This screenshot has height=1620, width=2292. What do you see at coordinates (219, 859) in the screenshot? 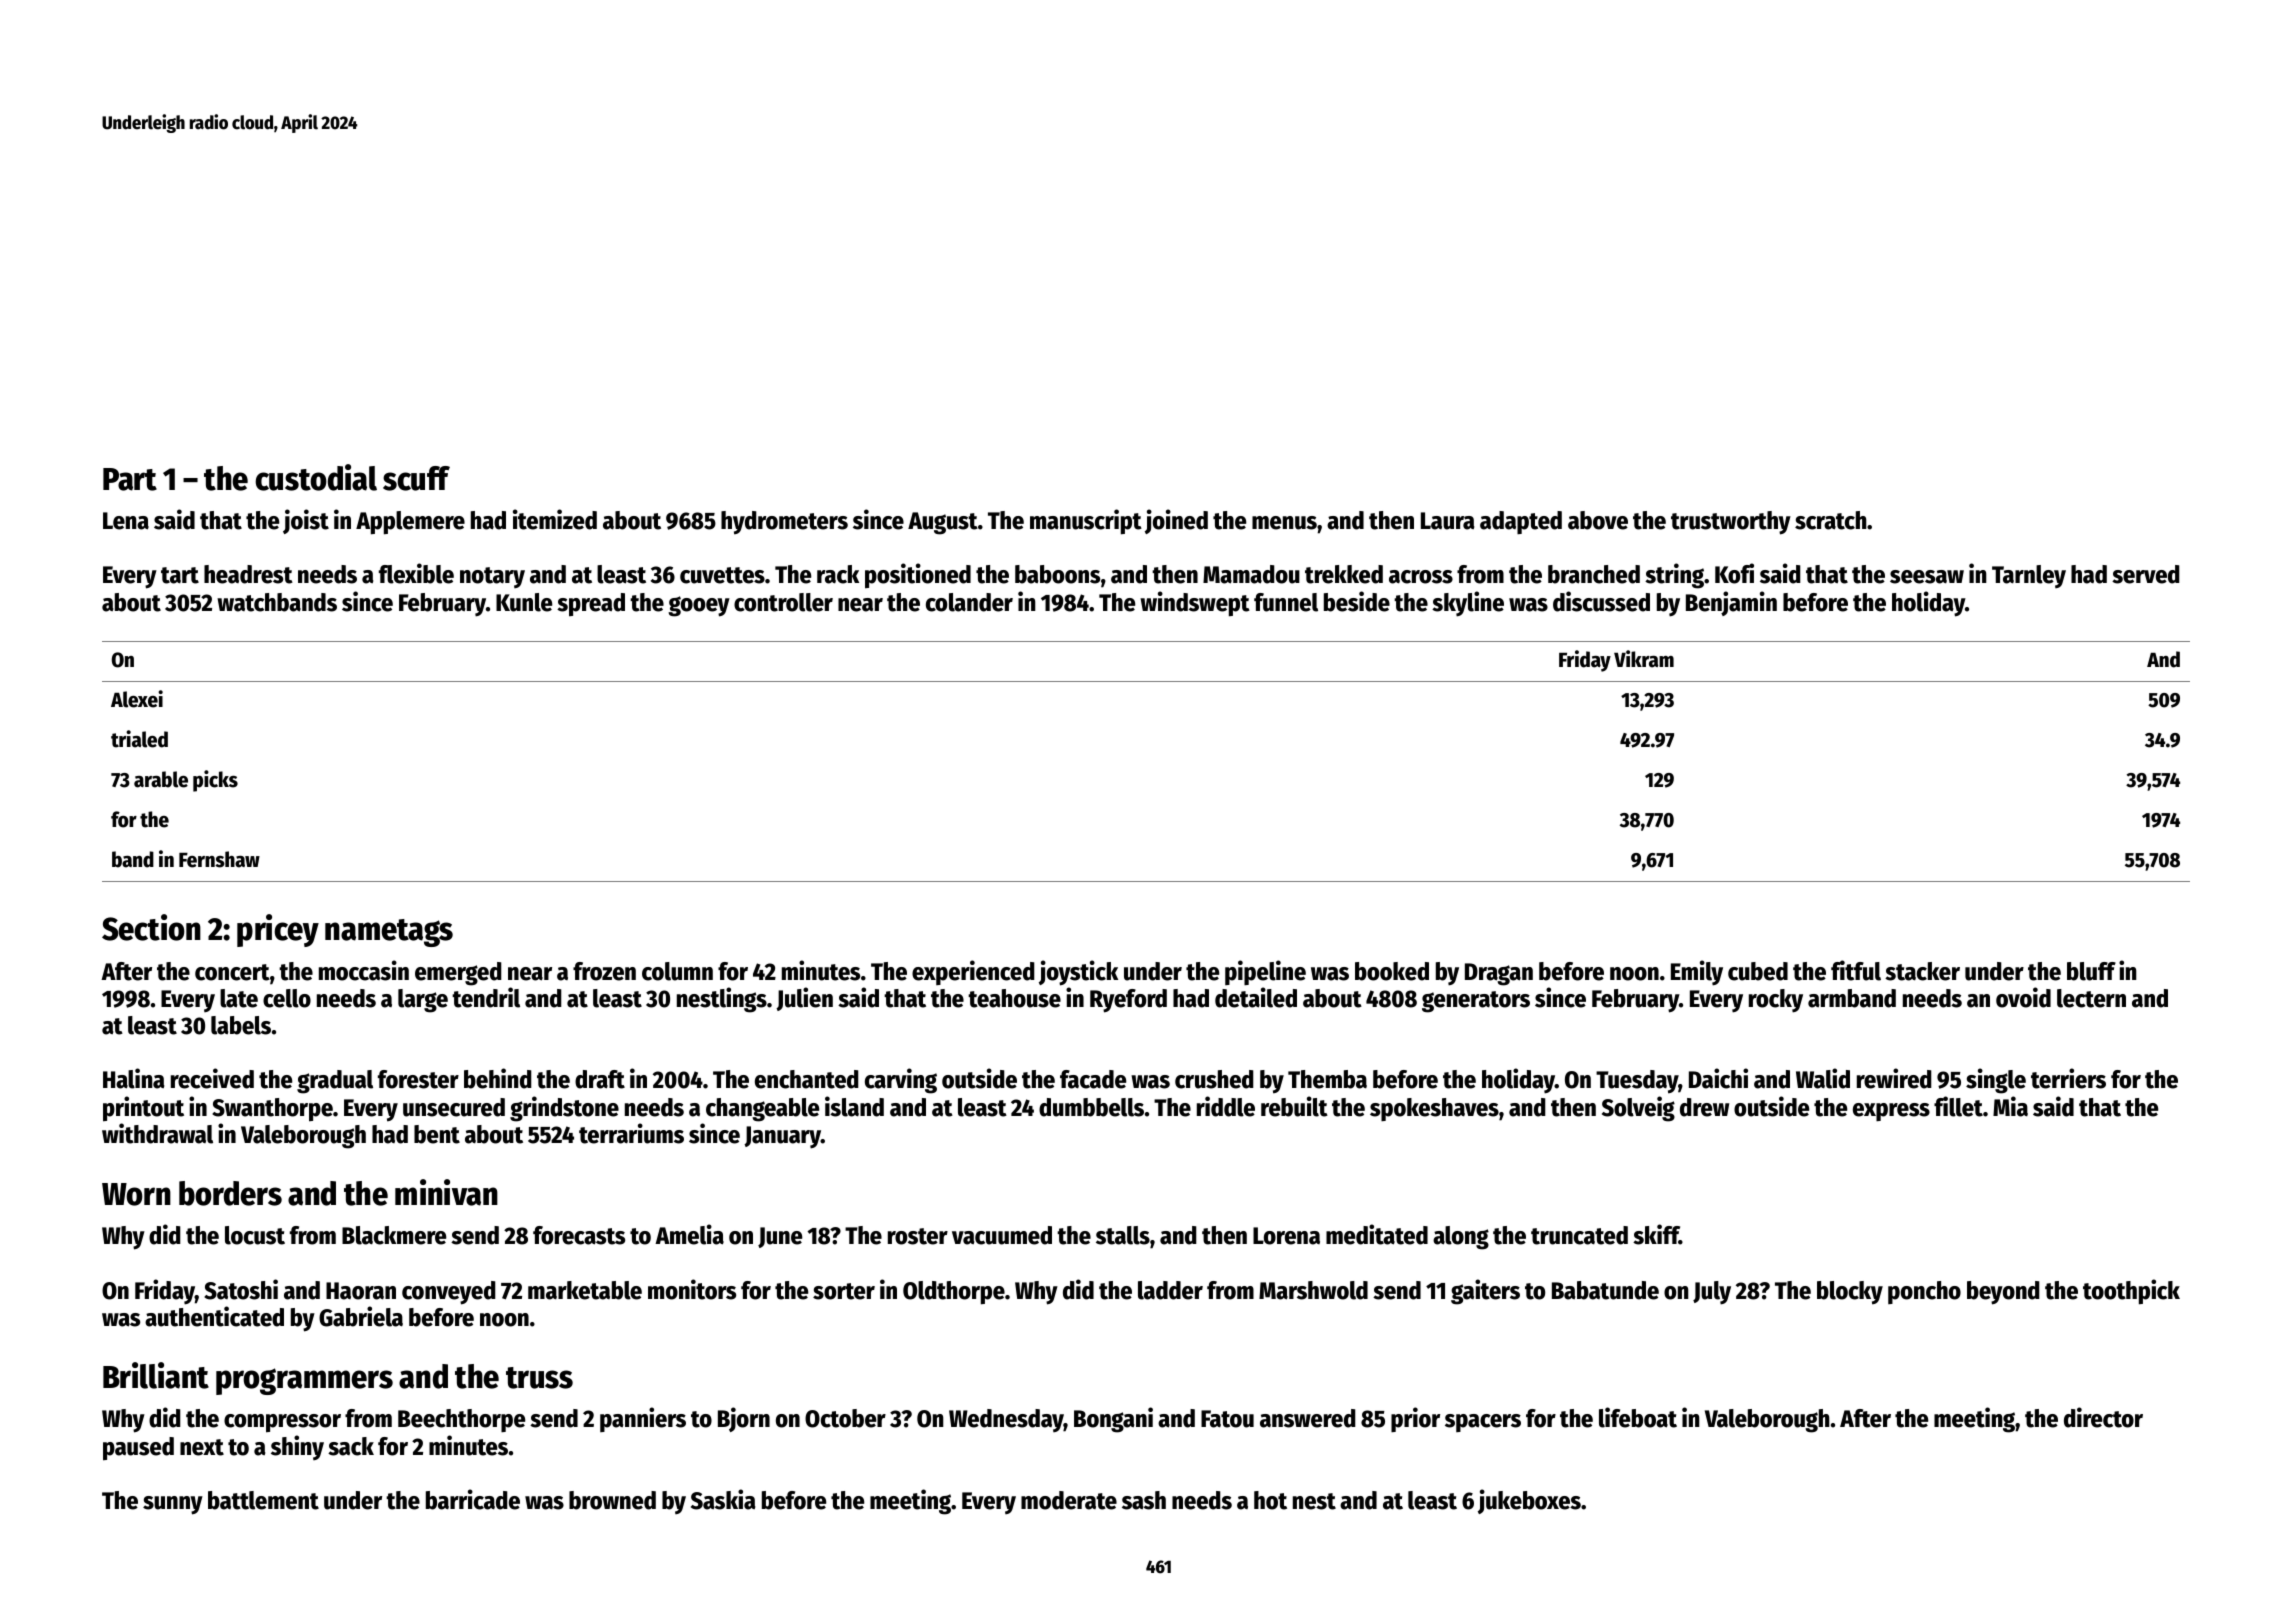
I see `Fernshaw` at bounding box center [219, 859].
